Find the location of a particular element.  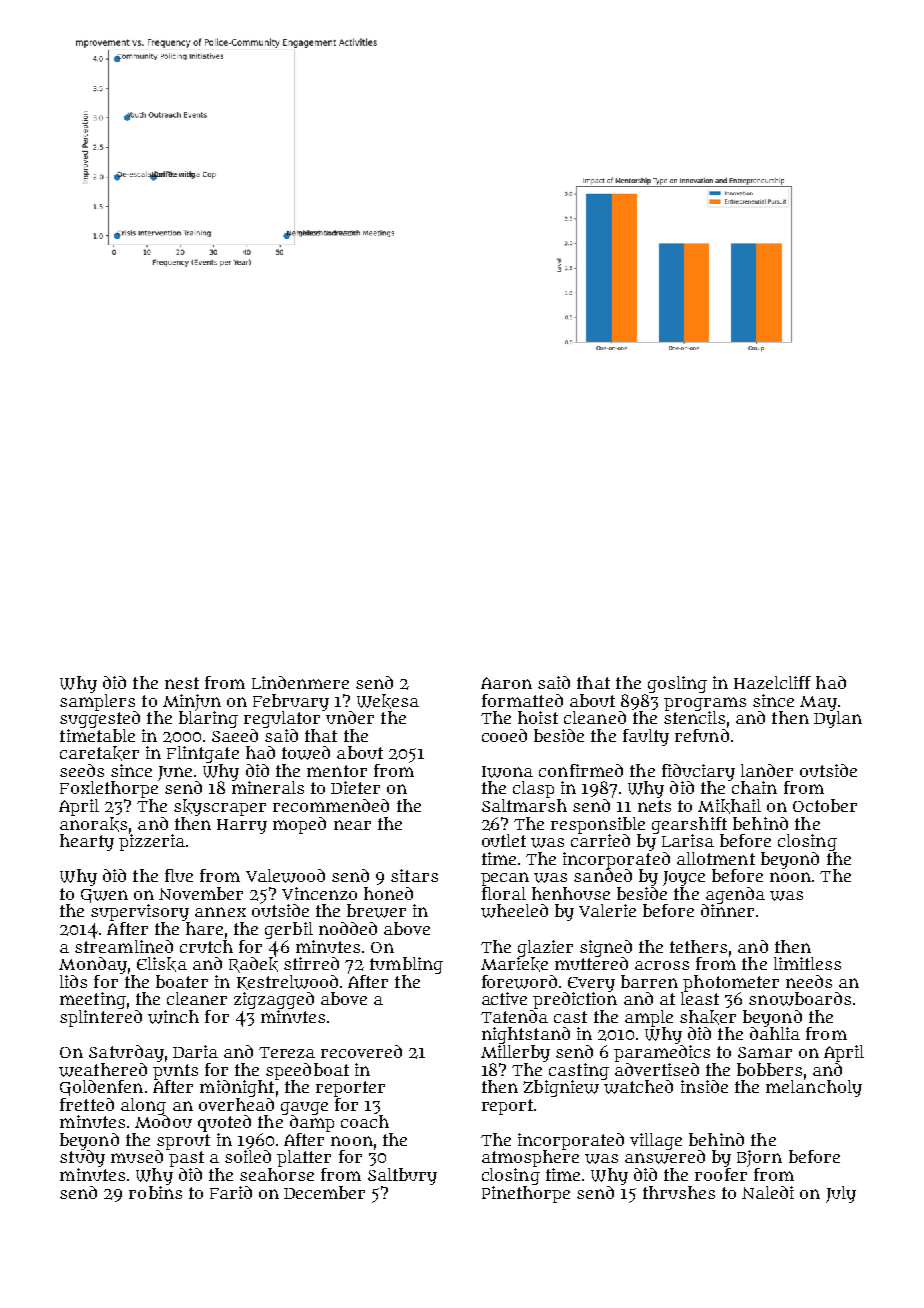

confirmed is located at coordinates (581, 770).
